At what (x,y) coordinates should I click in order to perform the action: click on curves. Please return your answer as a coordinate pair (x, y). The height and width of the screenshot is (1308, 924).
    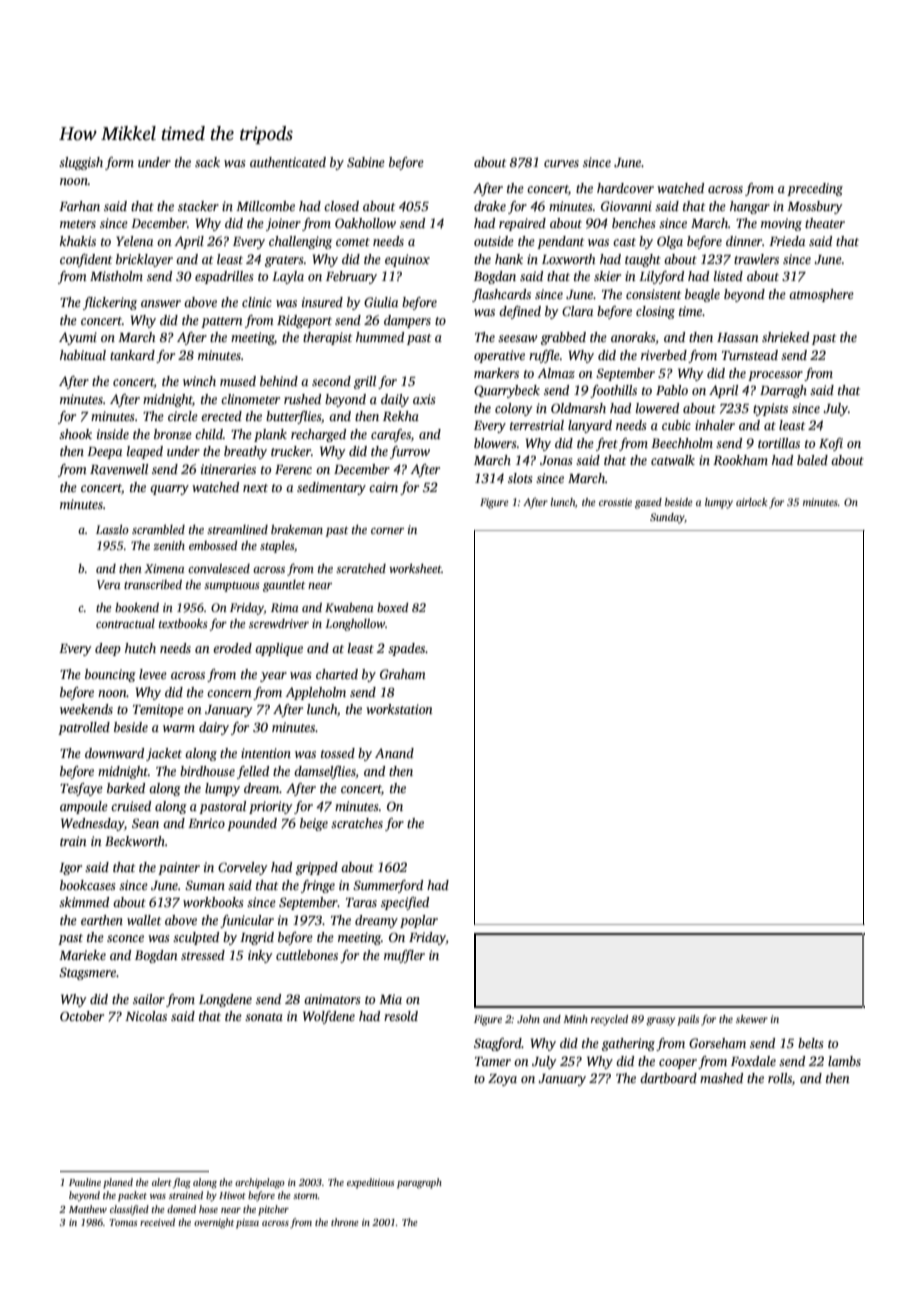
    Looking at the image, I should click on (561, 163).
